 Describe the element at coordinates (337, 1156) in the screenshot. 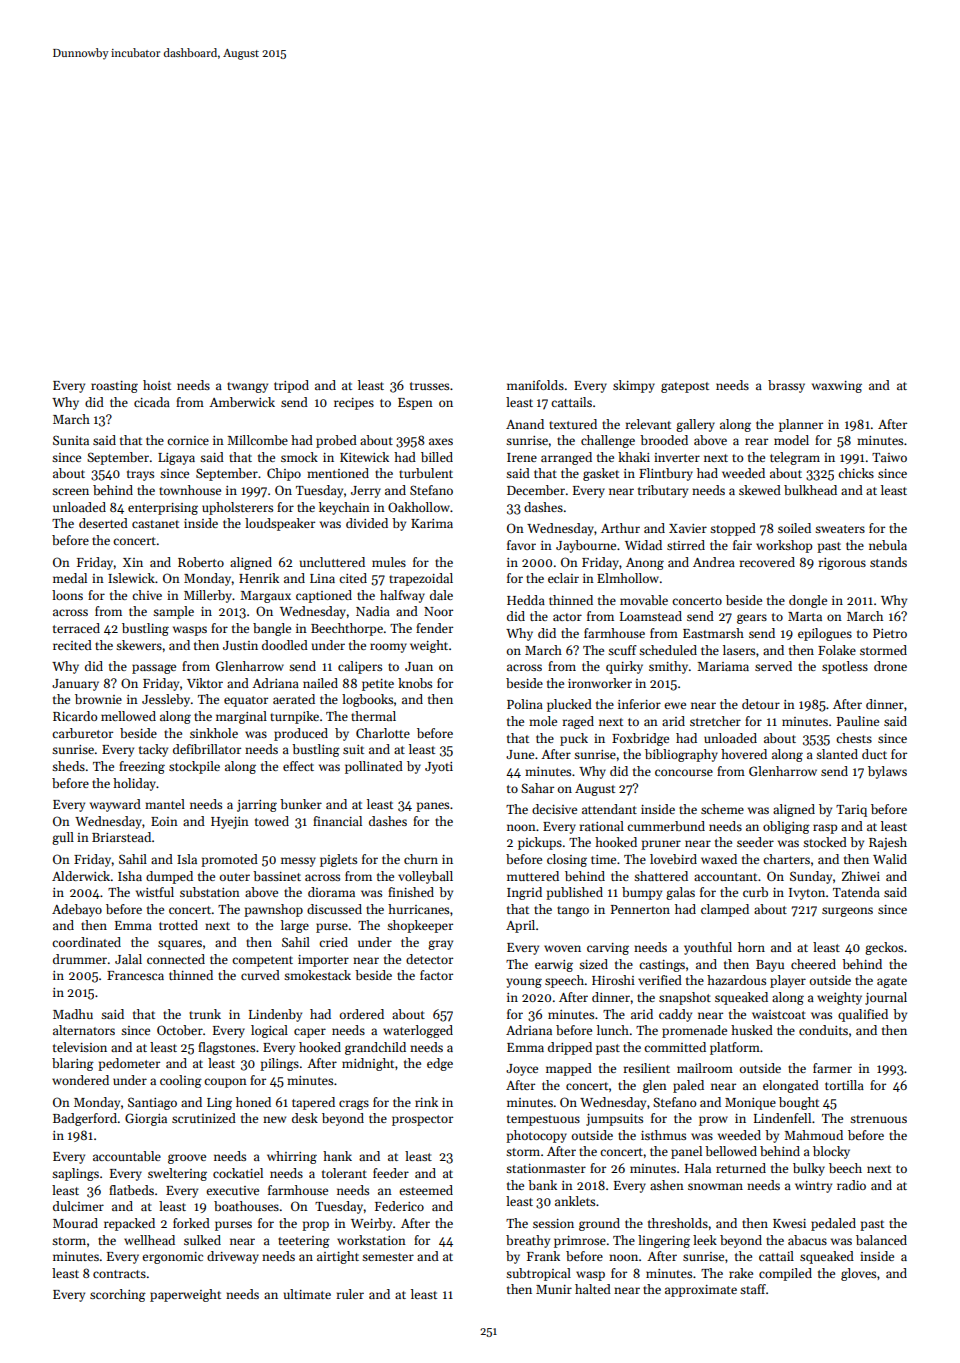

I see `hank` at that location.
